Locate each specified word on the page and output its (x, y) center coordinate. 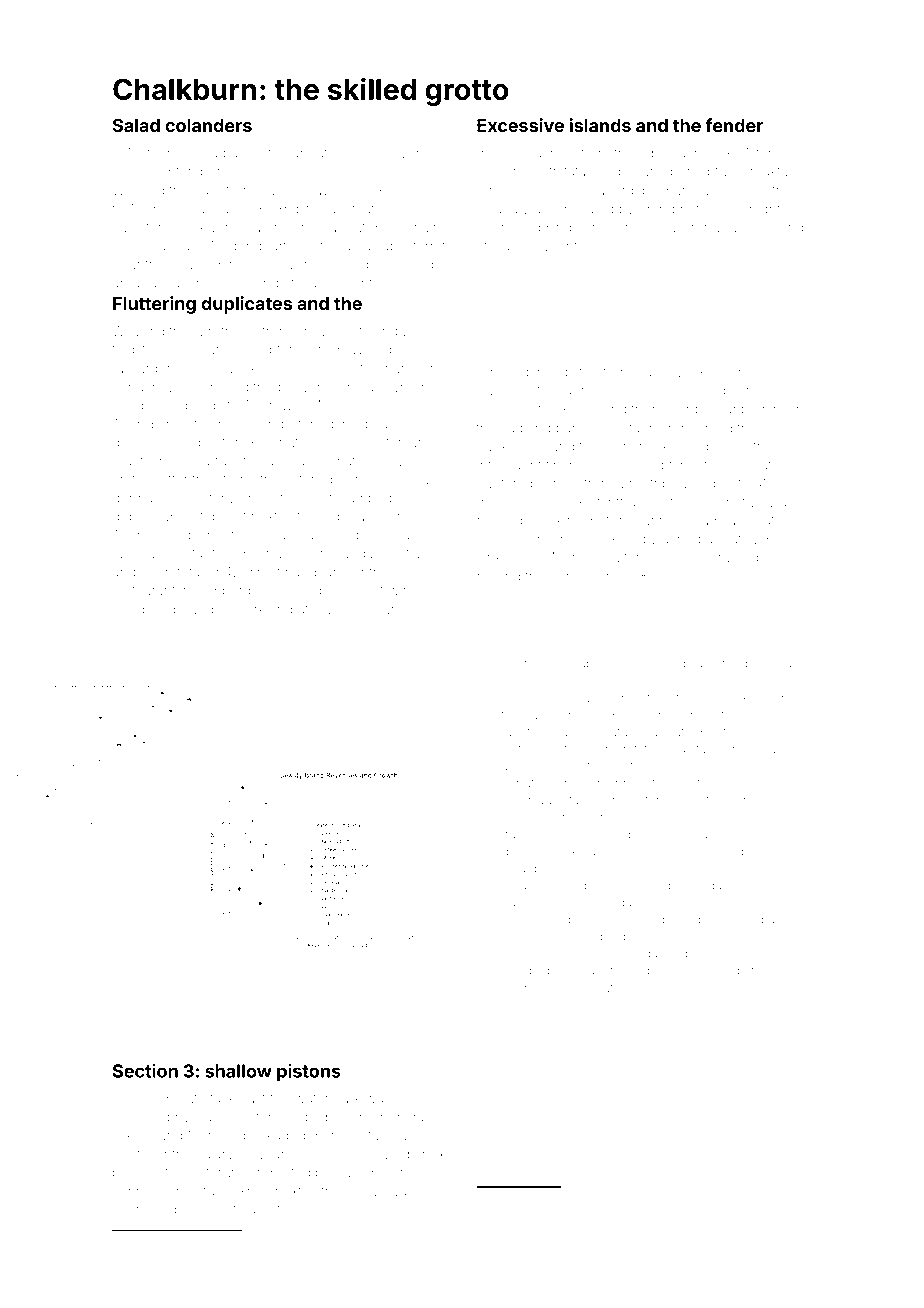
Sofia (404, 553)
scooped (695, 920)
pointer (158, 1257)
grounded (199, 611)
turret (429, 246)
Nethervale (163, 153)
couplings (192, 407)
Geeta (519, 919)
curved (727, 664)
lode (762, 227)
